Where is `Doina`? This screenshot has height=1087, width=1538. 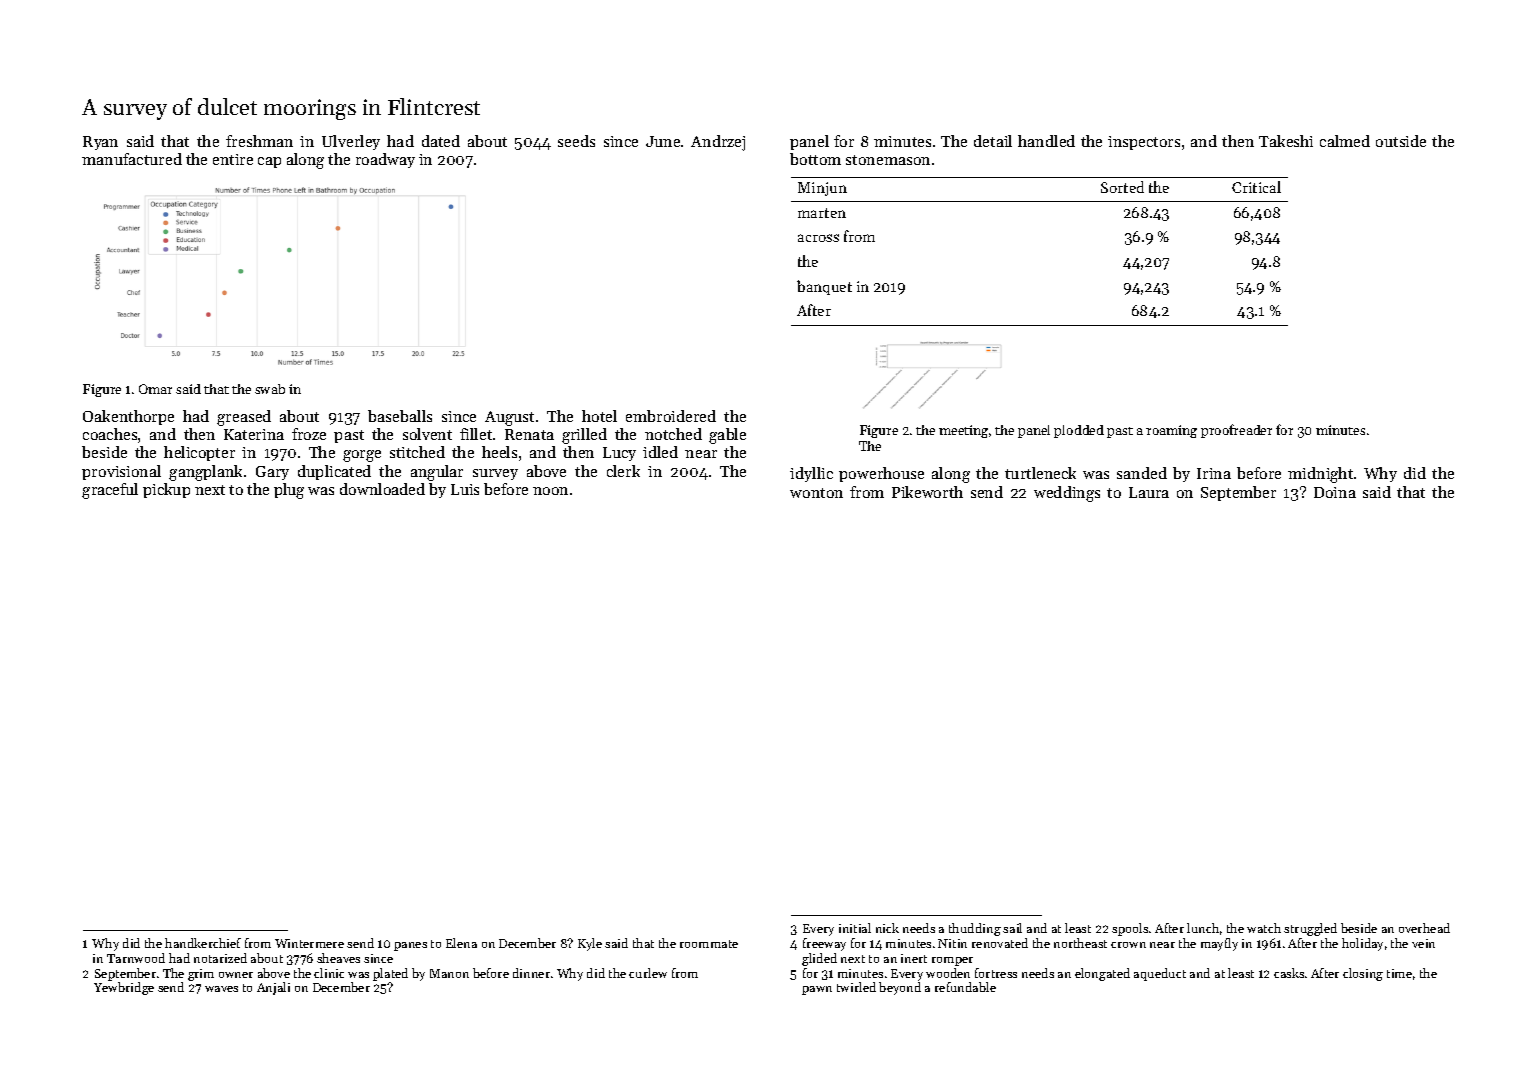
Doina is located at coordinates (1335, 492).
